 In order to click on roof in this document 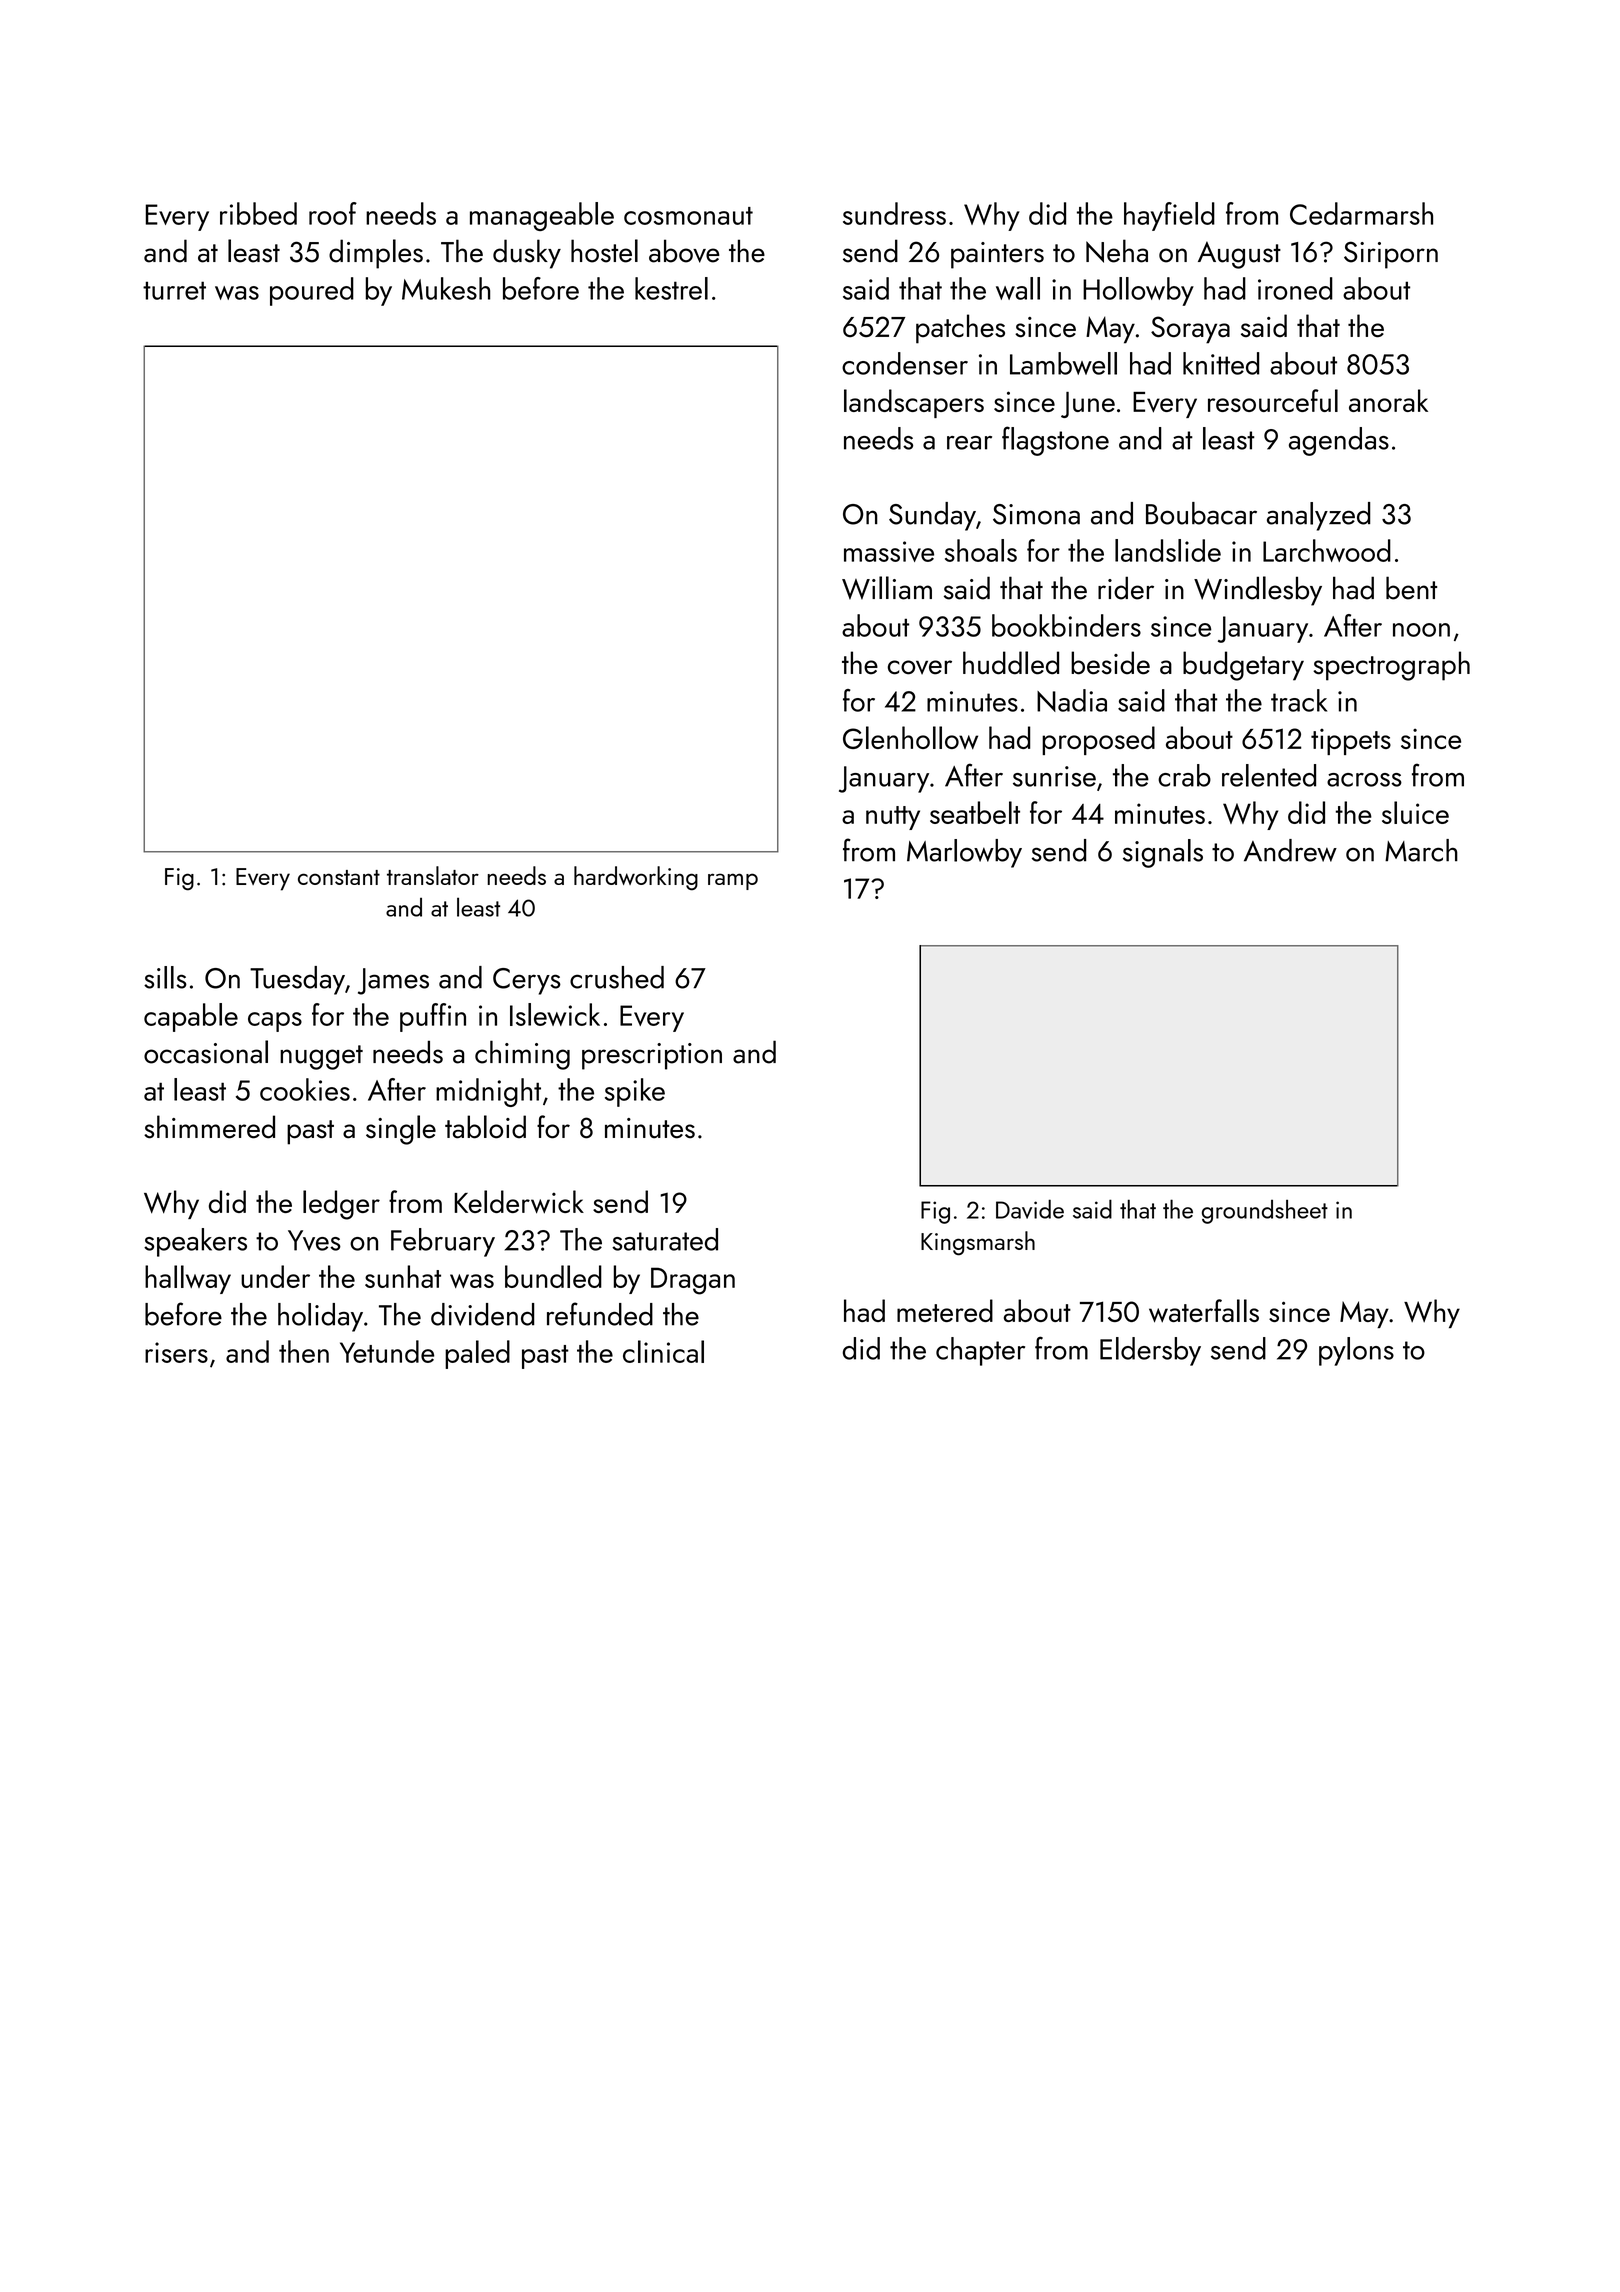, I will do `click(333, 213)`.
